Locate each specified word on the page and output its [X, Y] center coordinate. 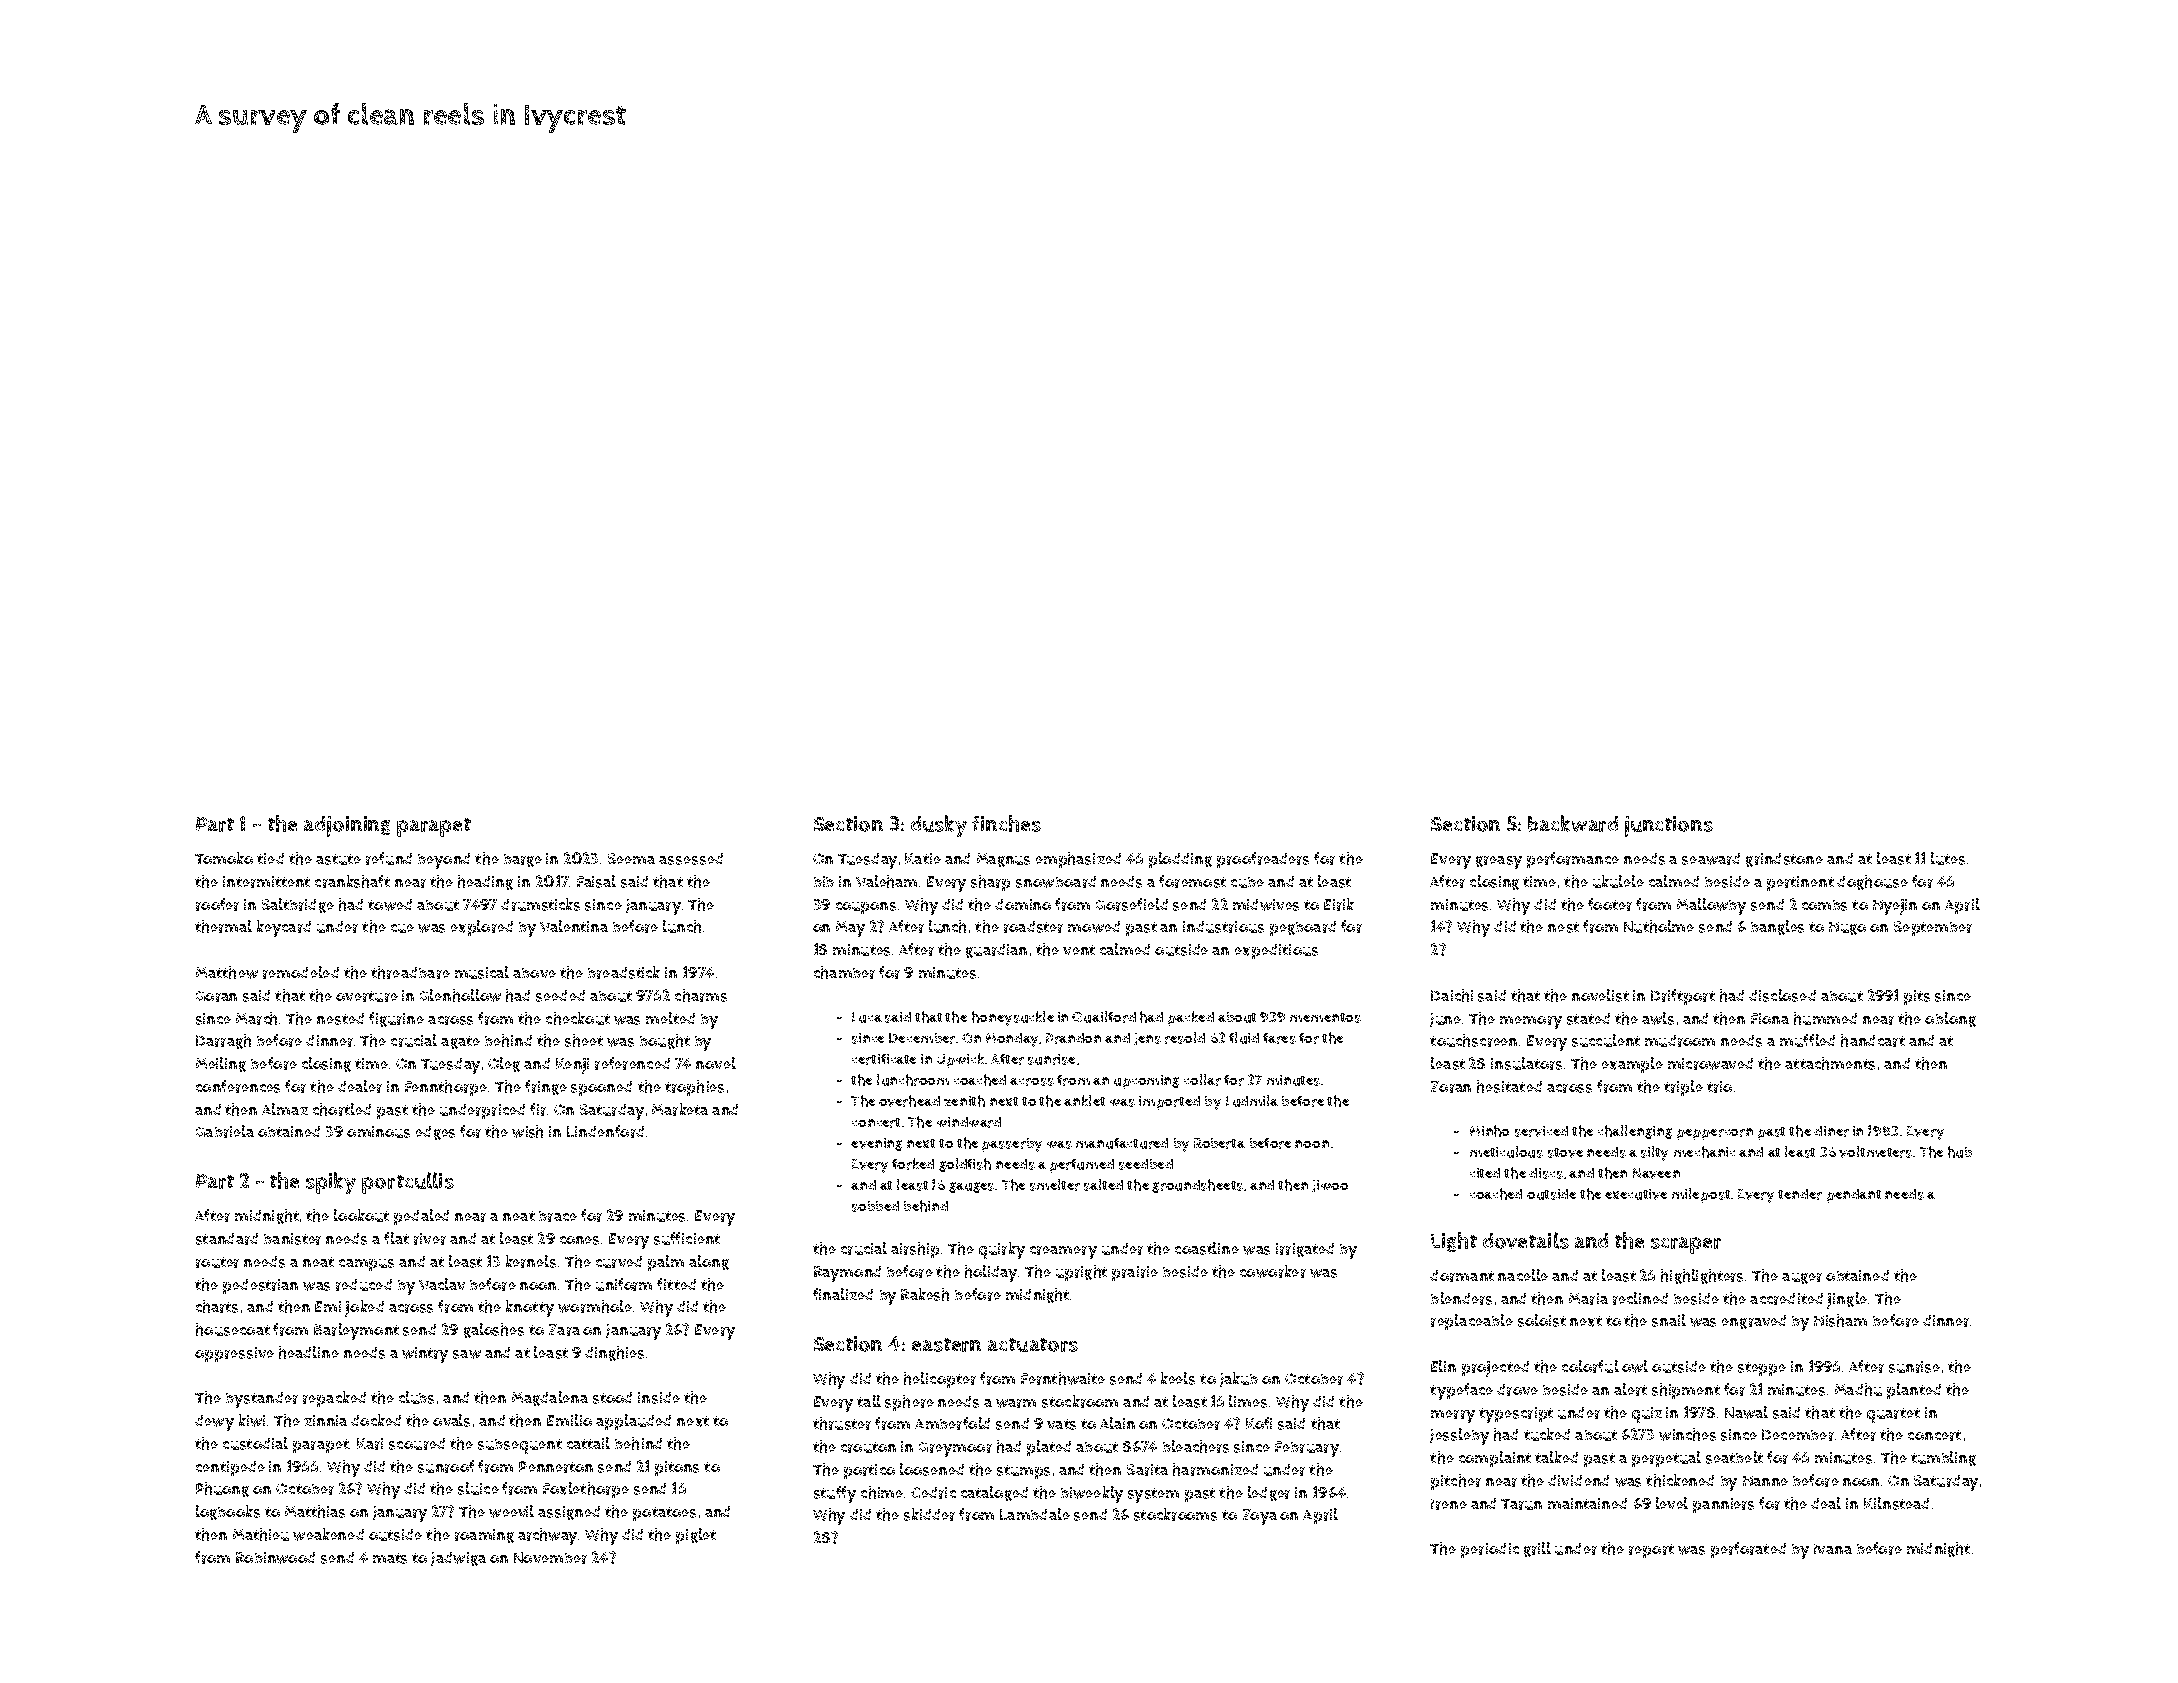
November [550, 1558]
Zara [564, 1330]
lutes [1948, 858]
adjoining [347, 826]
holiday [991, 1273]
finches [1006, 823]
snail [1669, 1320]
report [1651, 1551]
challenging [1635, 1132]
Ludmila [1252, 1101]
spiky [331, 1183]
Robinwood [275, 1558]
